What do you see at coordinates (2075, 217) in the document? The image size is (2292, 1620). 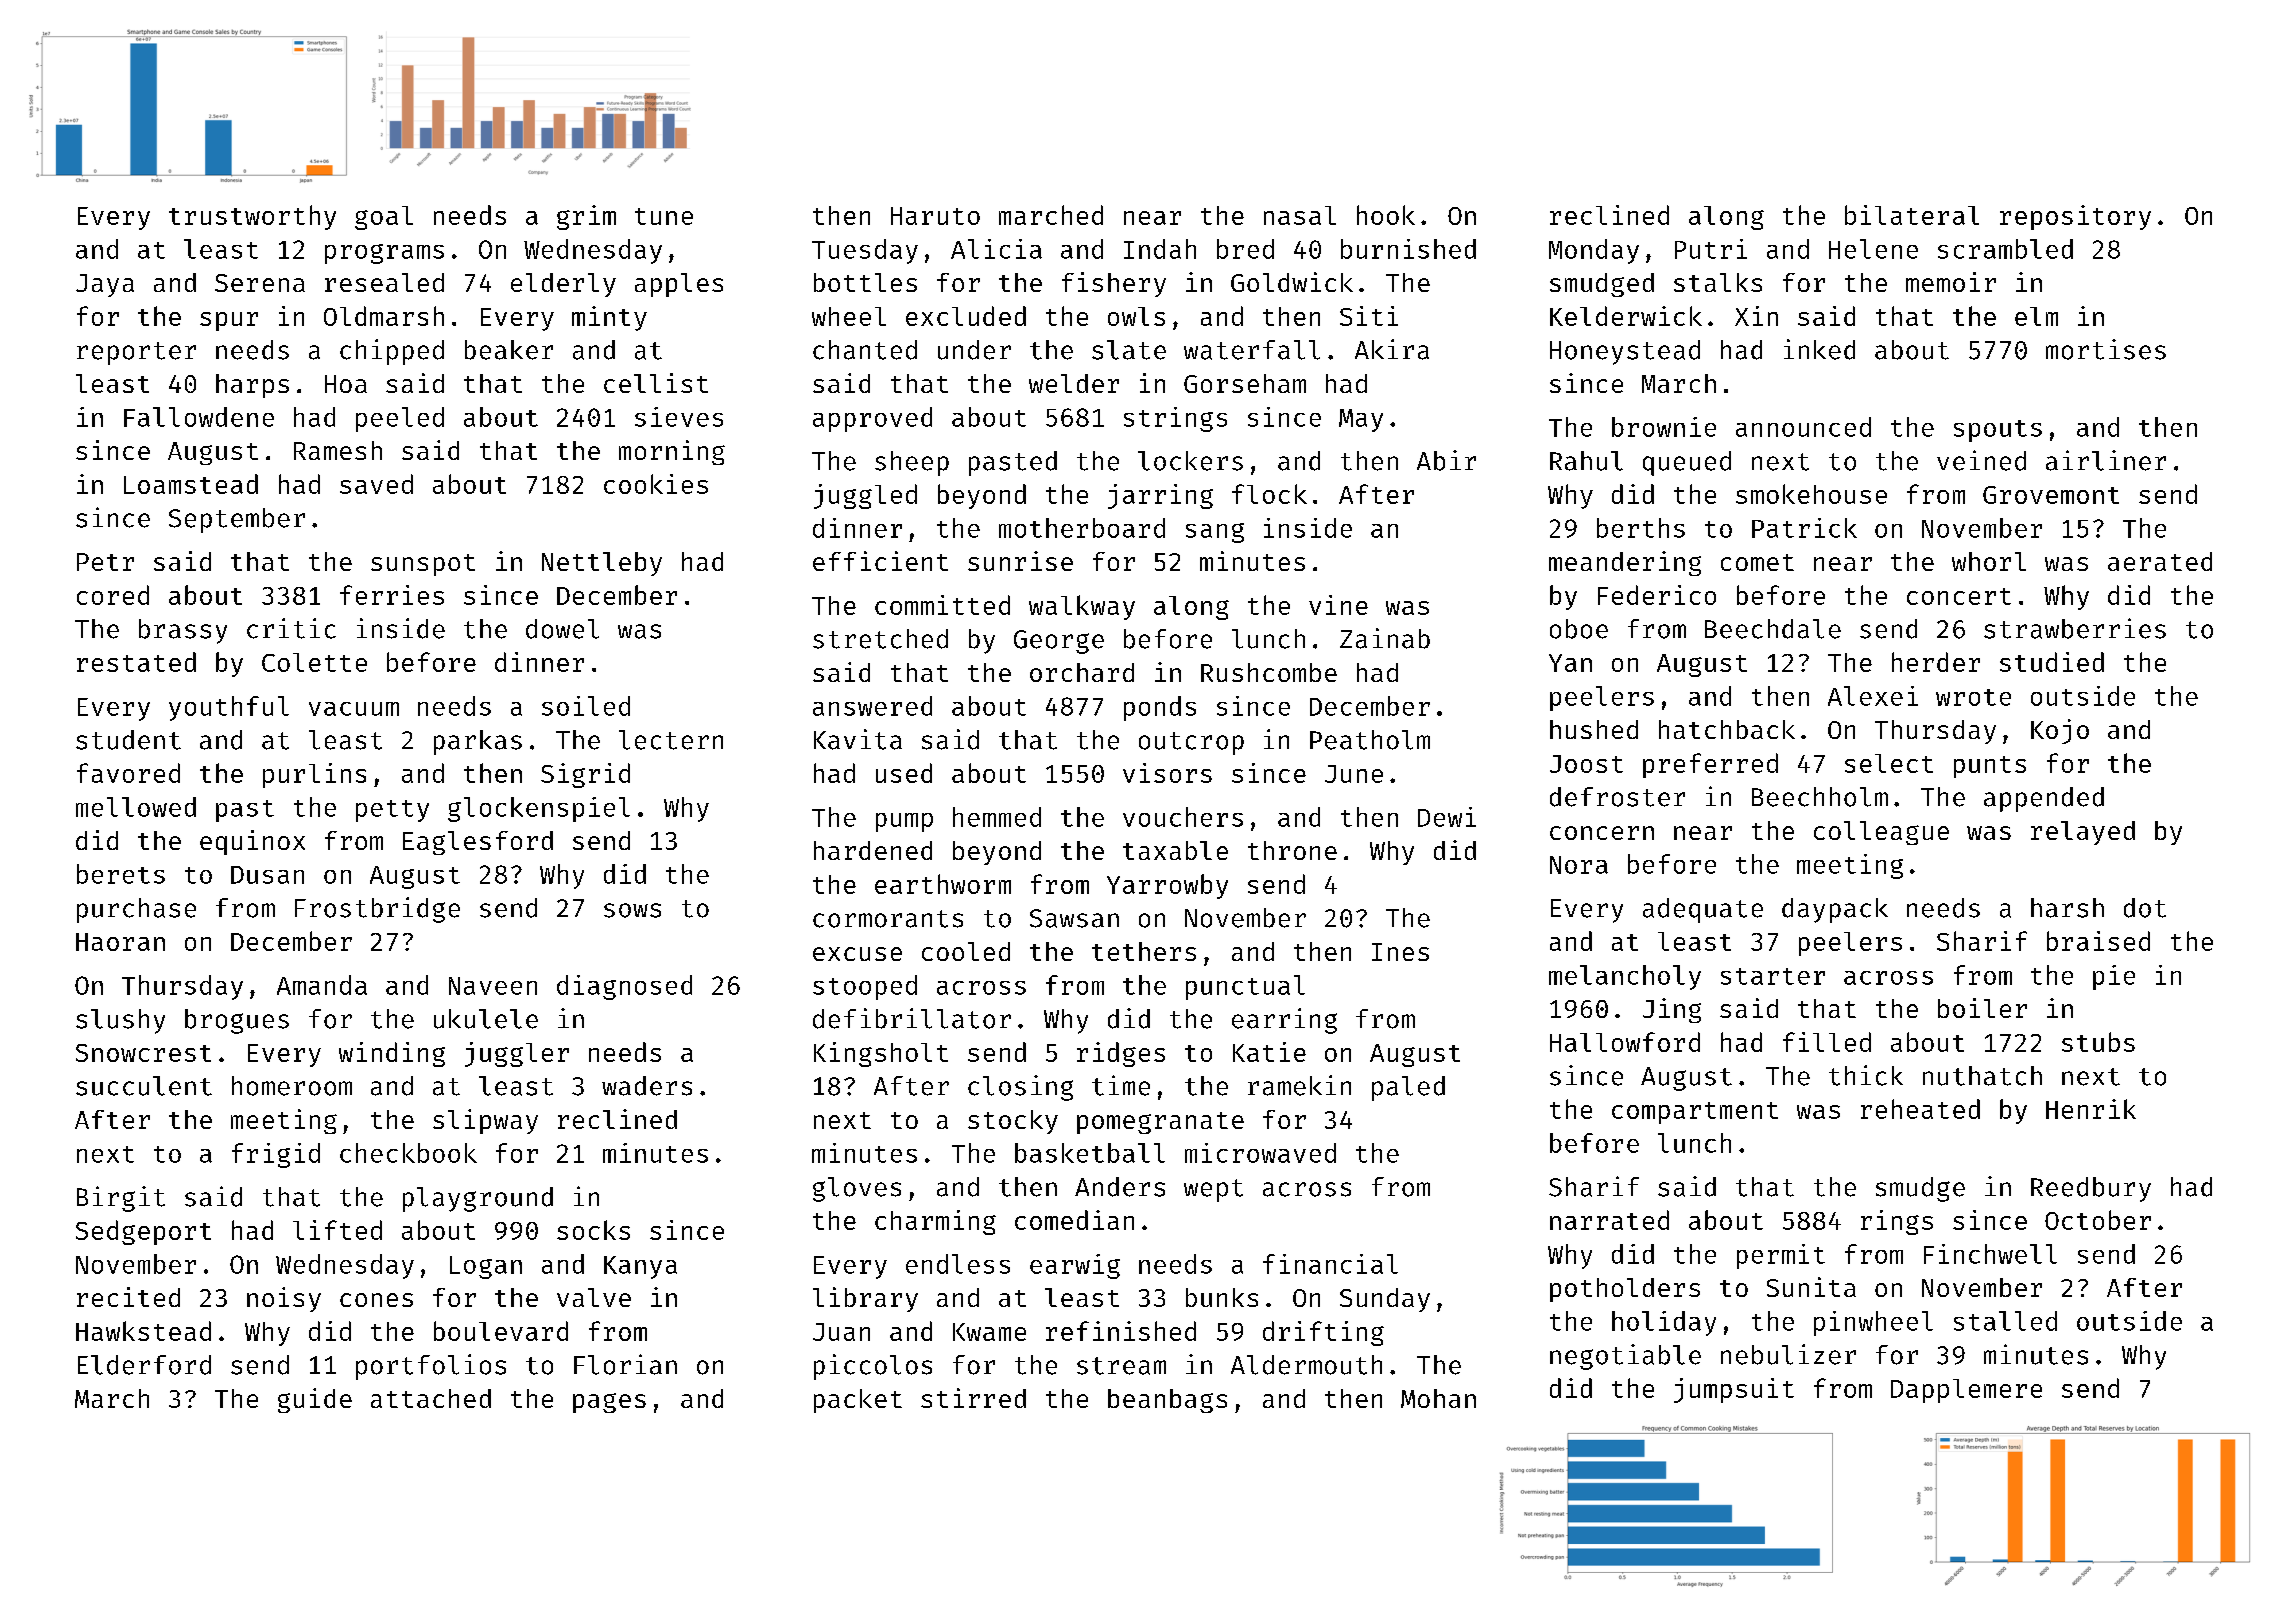 I see `repository` at bounding box center [2075, 217].
